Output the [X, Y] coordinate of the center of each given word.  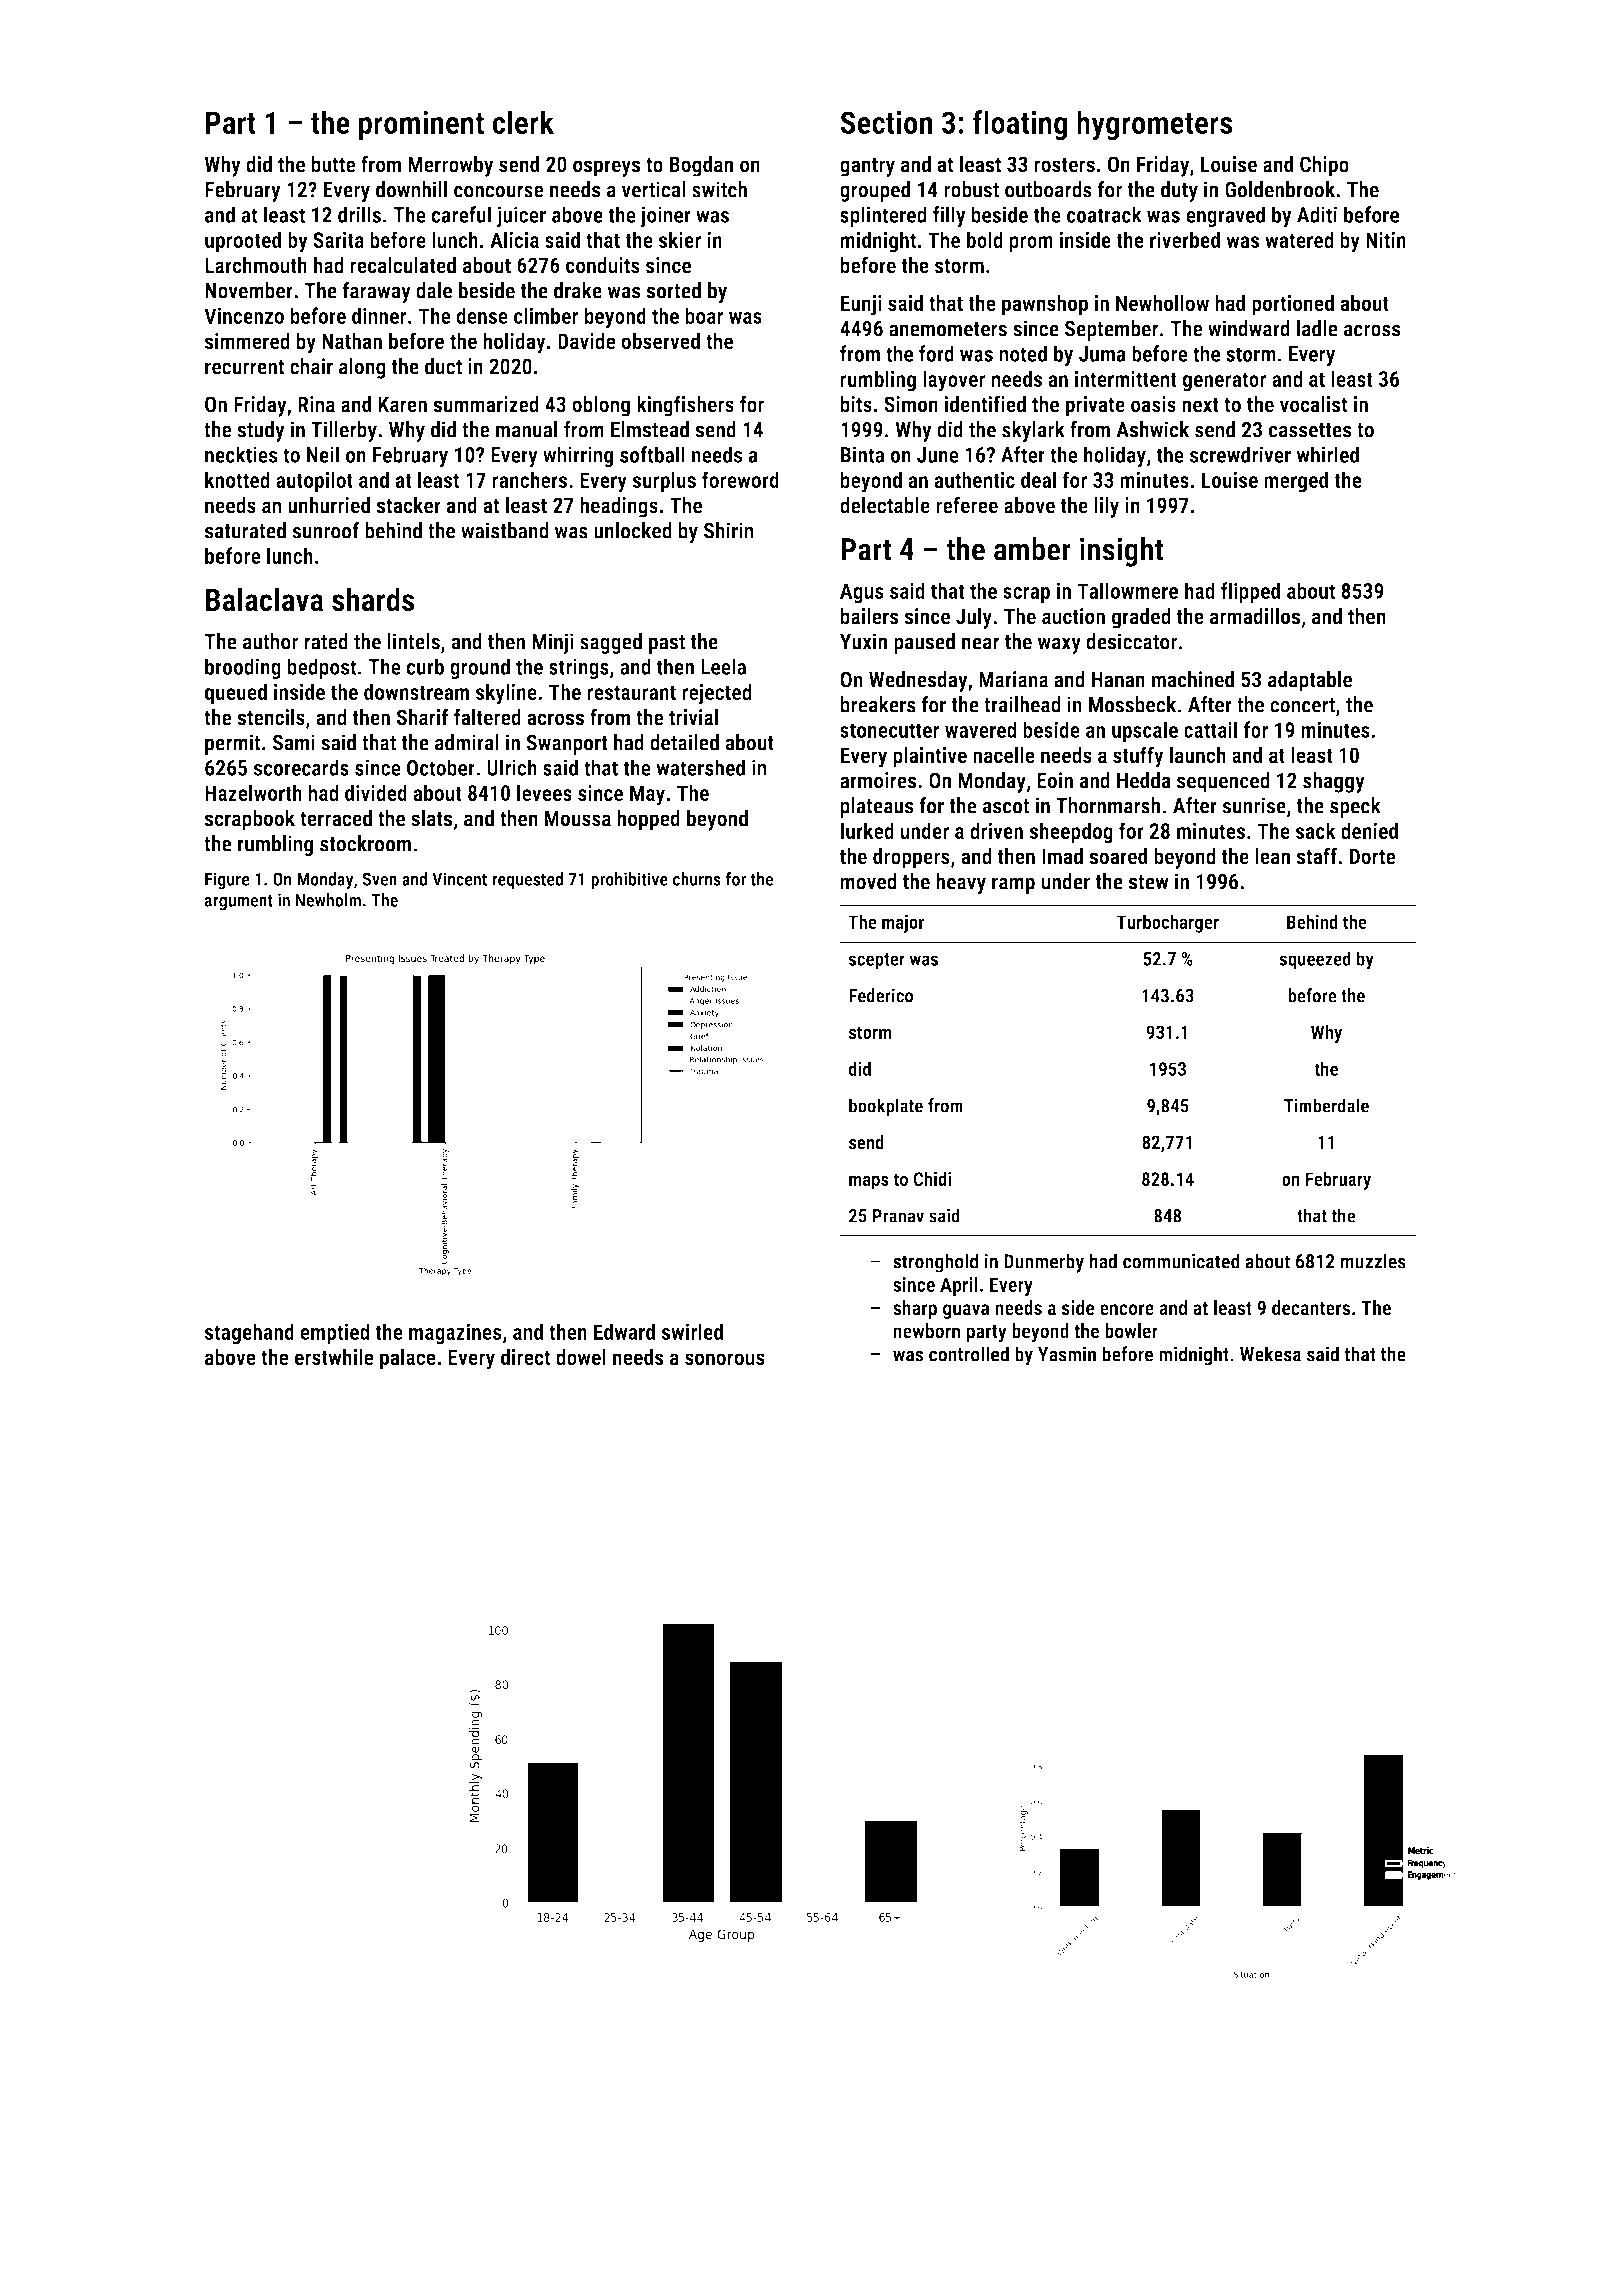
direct [525, 1356]
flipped [1250, 592]
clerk [523, 122]
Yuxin [863, 641]
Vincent [459, 879]
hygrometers [1155, 125]
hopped [648, 820]
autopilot [314, 482]
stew [1149, 882]
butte [333, 164]
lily [1106, 507]
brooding [243, 668]
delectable [885, 505]
